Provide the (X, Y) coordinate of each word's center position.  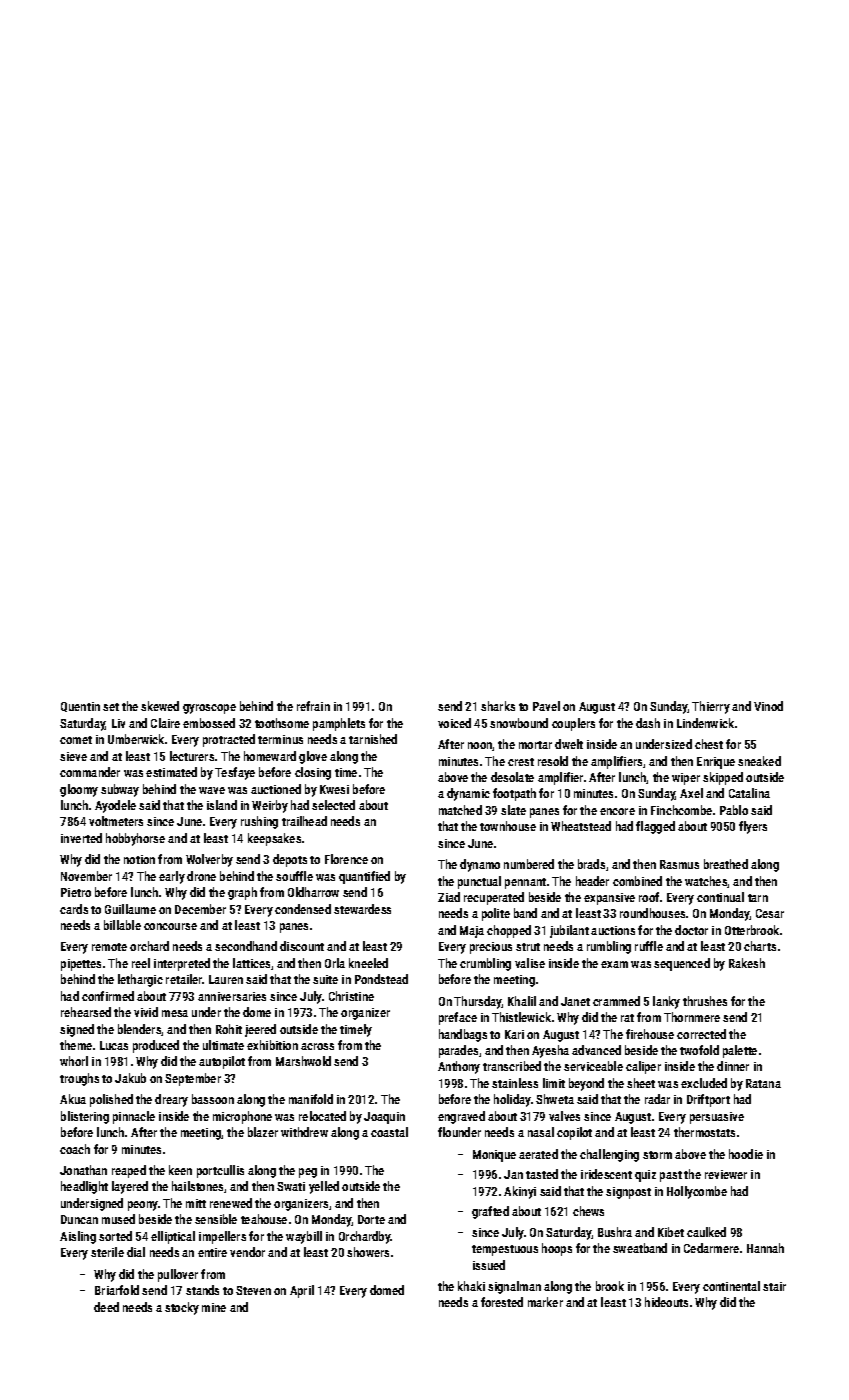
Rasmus (679, 864)
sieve (73, 756)
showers (368, 1252)
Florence (346, 859)
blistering (85, 1117)
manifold (311, 1099)
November (86, 876)
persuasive (717, 1118)
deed (106, 1307)
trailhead (304, 821)
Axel (691, 793)
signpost (628, 1193)
